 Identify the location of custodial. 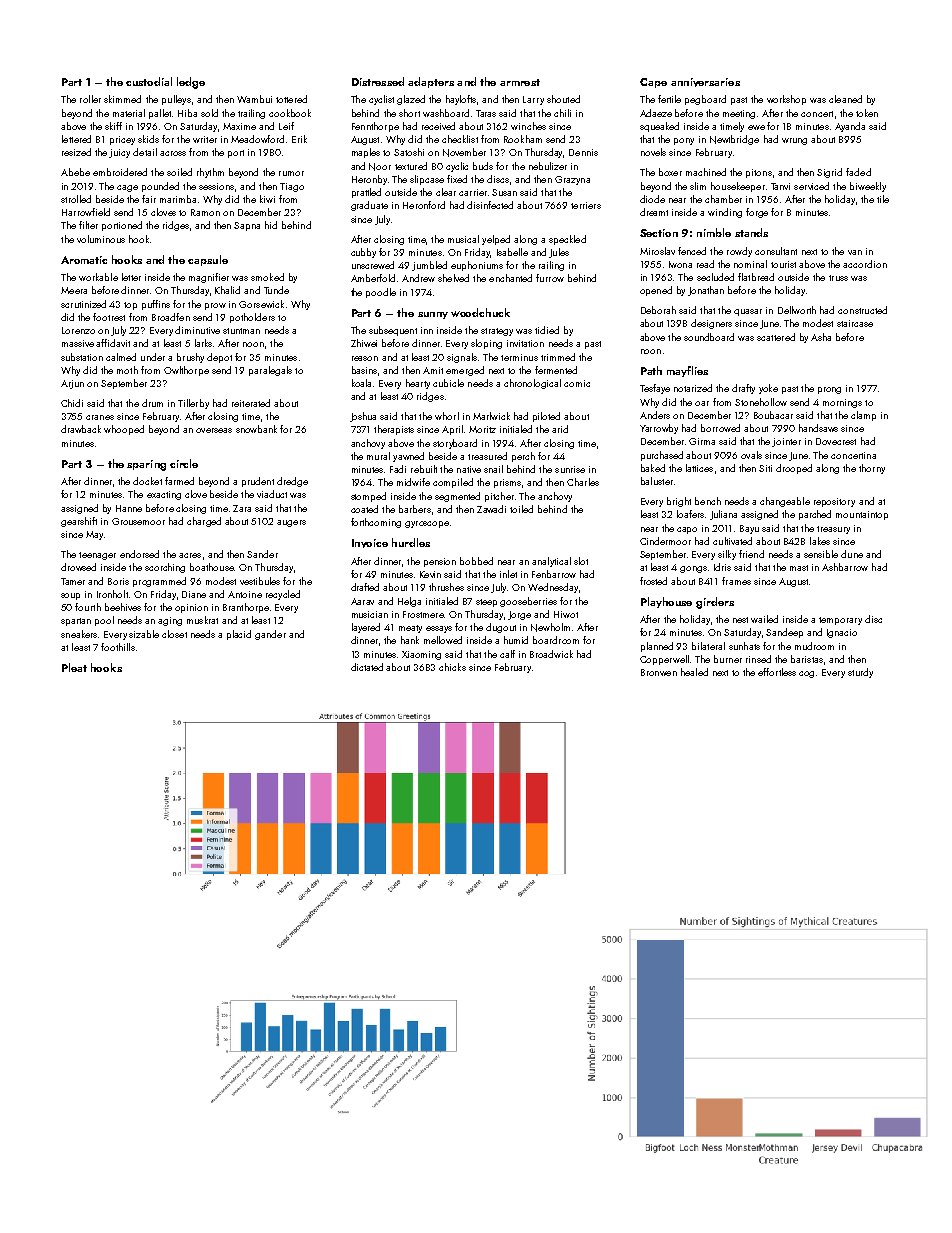
(149, 81).
